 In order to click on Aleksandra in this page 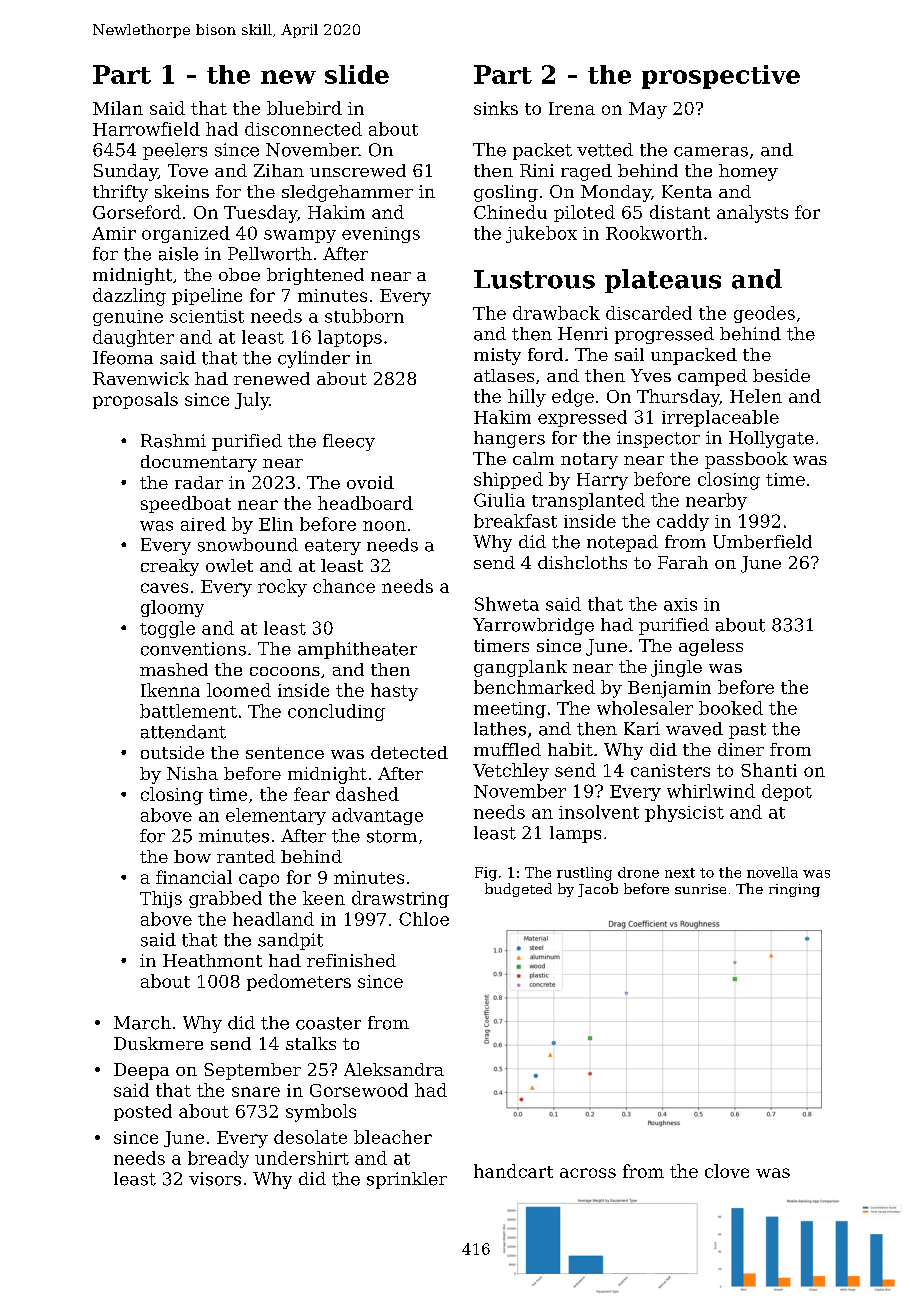, I will do `click(394, 1069)`.
